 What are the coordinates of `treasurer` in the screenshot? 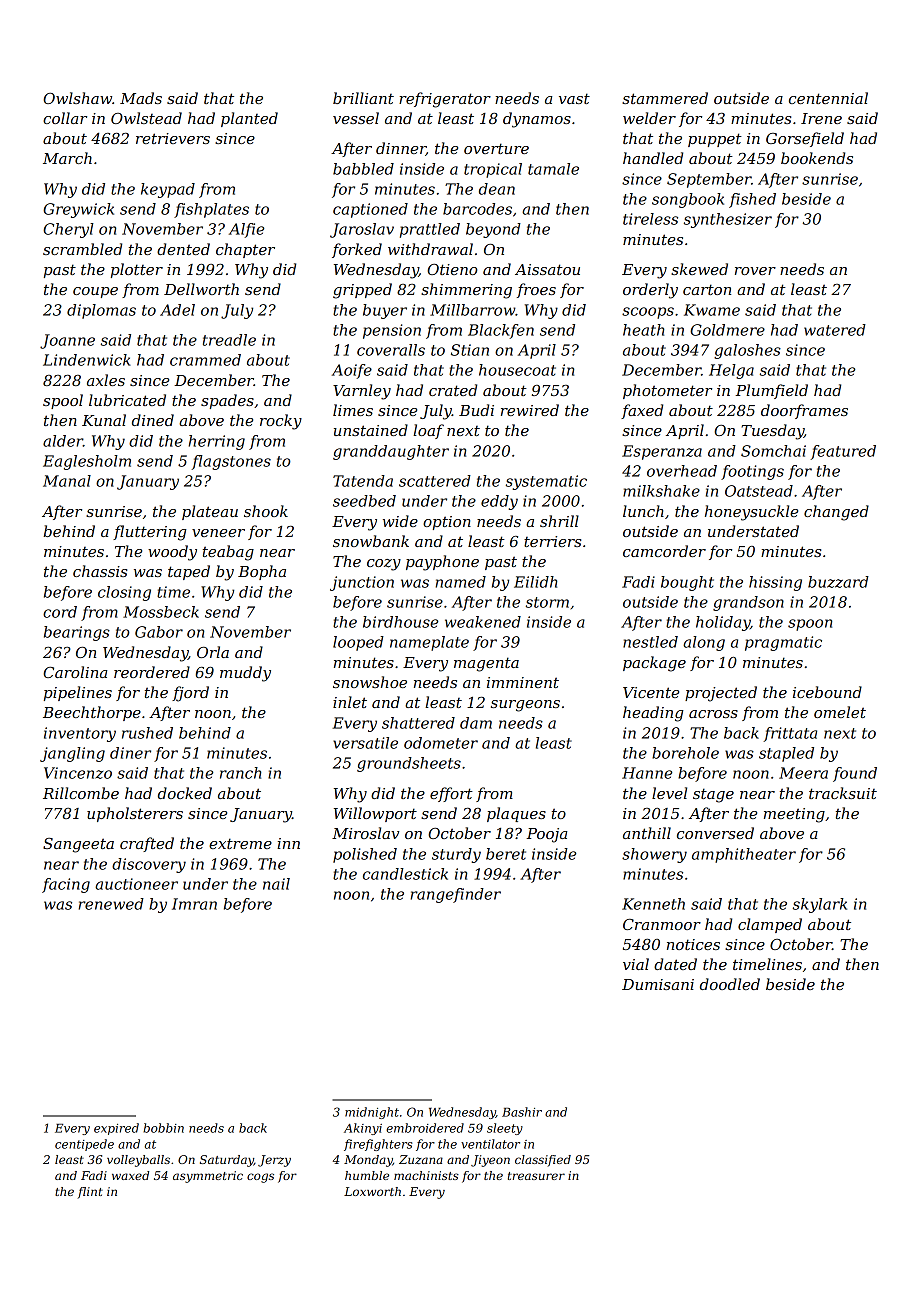 It's located at (536, 1176).
